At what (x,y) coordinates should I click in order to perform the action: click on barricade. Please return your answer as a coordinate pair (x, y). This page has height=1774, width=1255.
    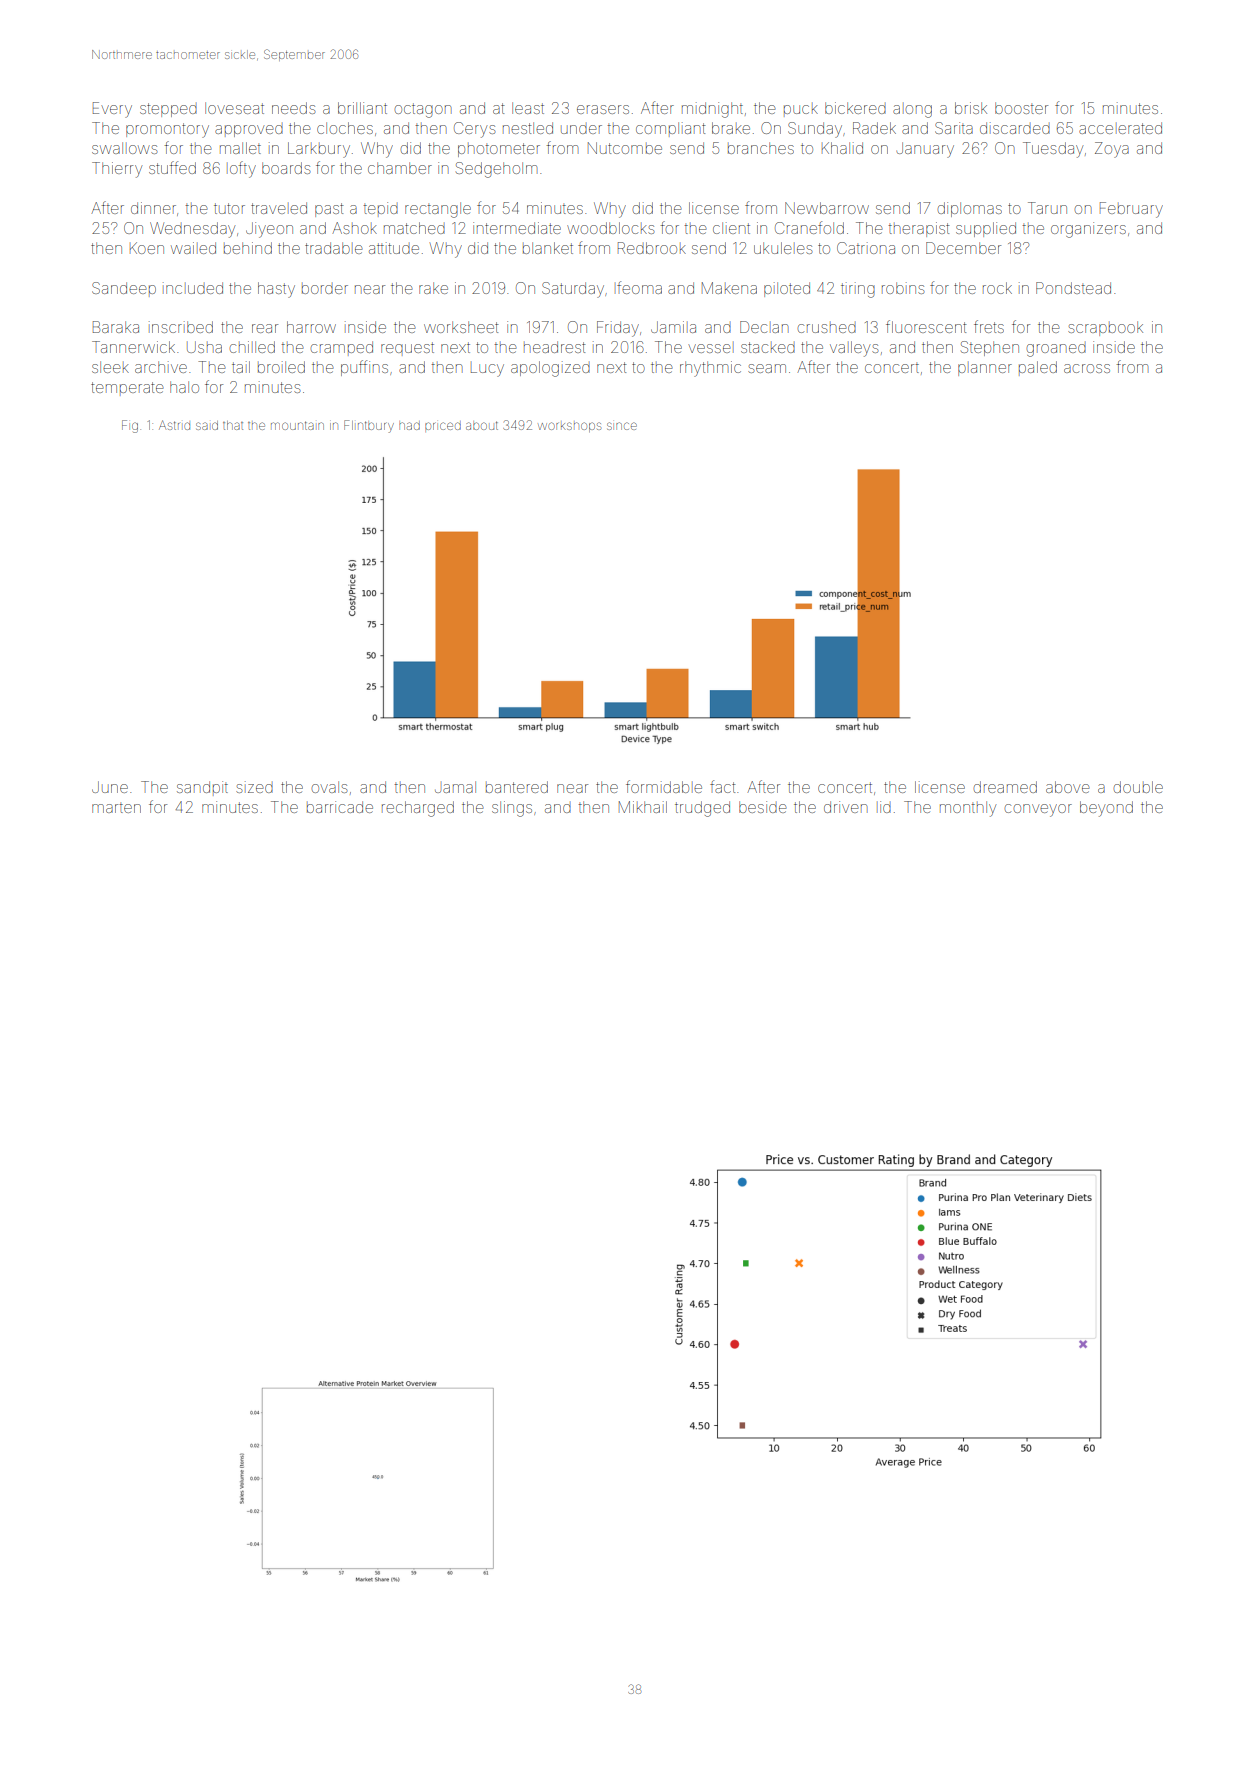
    Looking at the image, I should click on (340, 807).
